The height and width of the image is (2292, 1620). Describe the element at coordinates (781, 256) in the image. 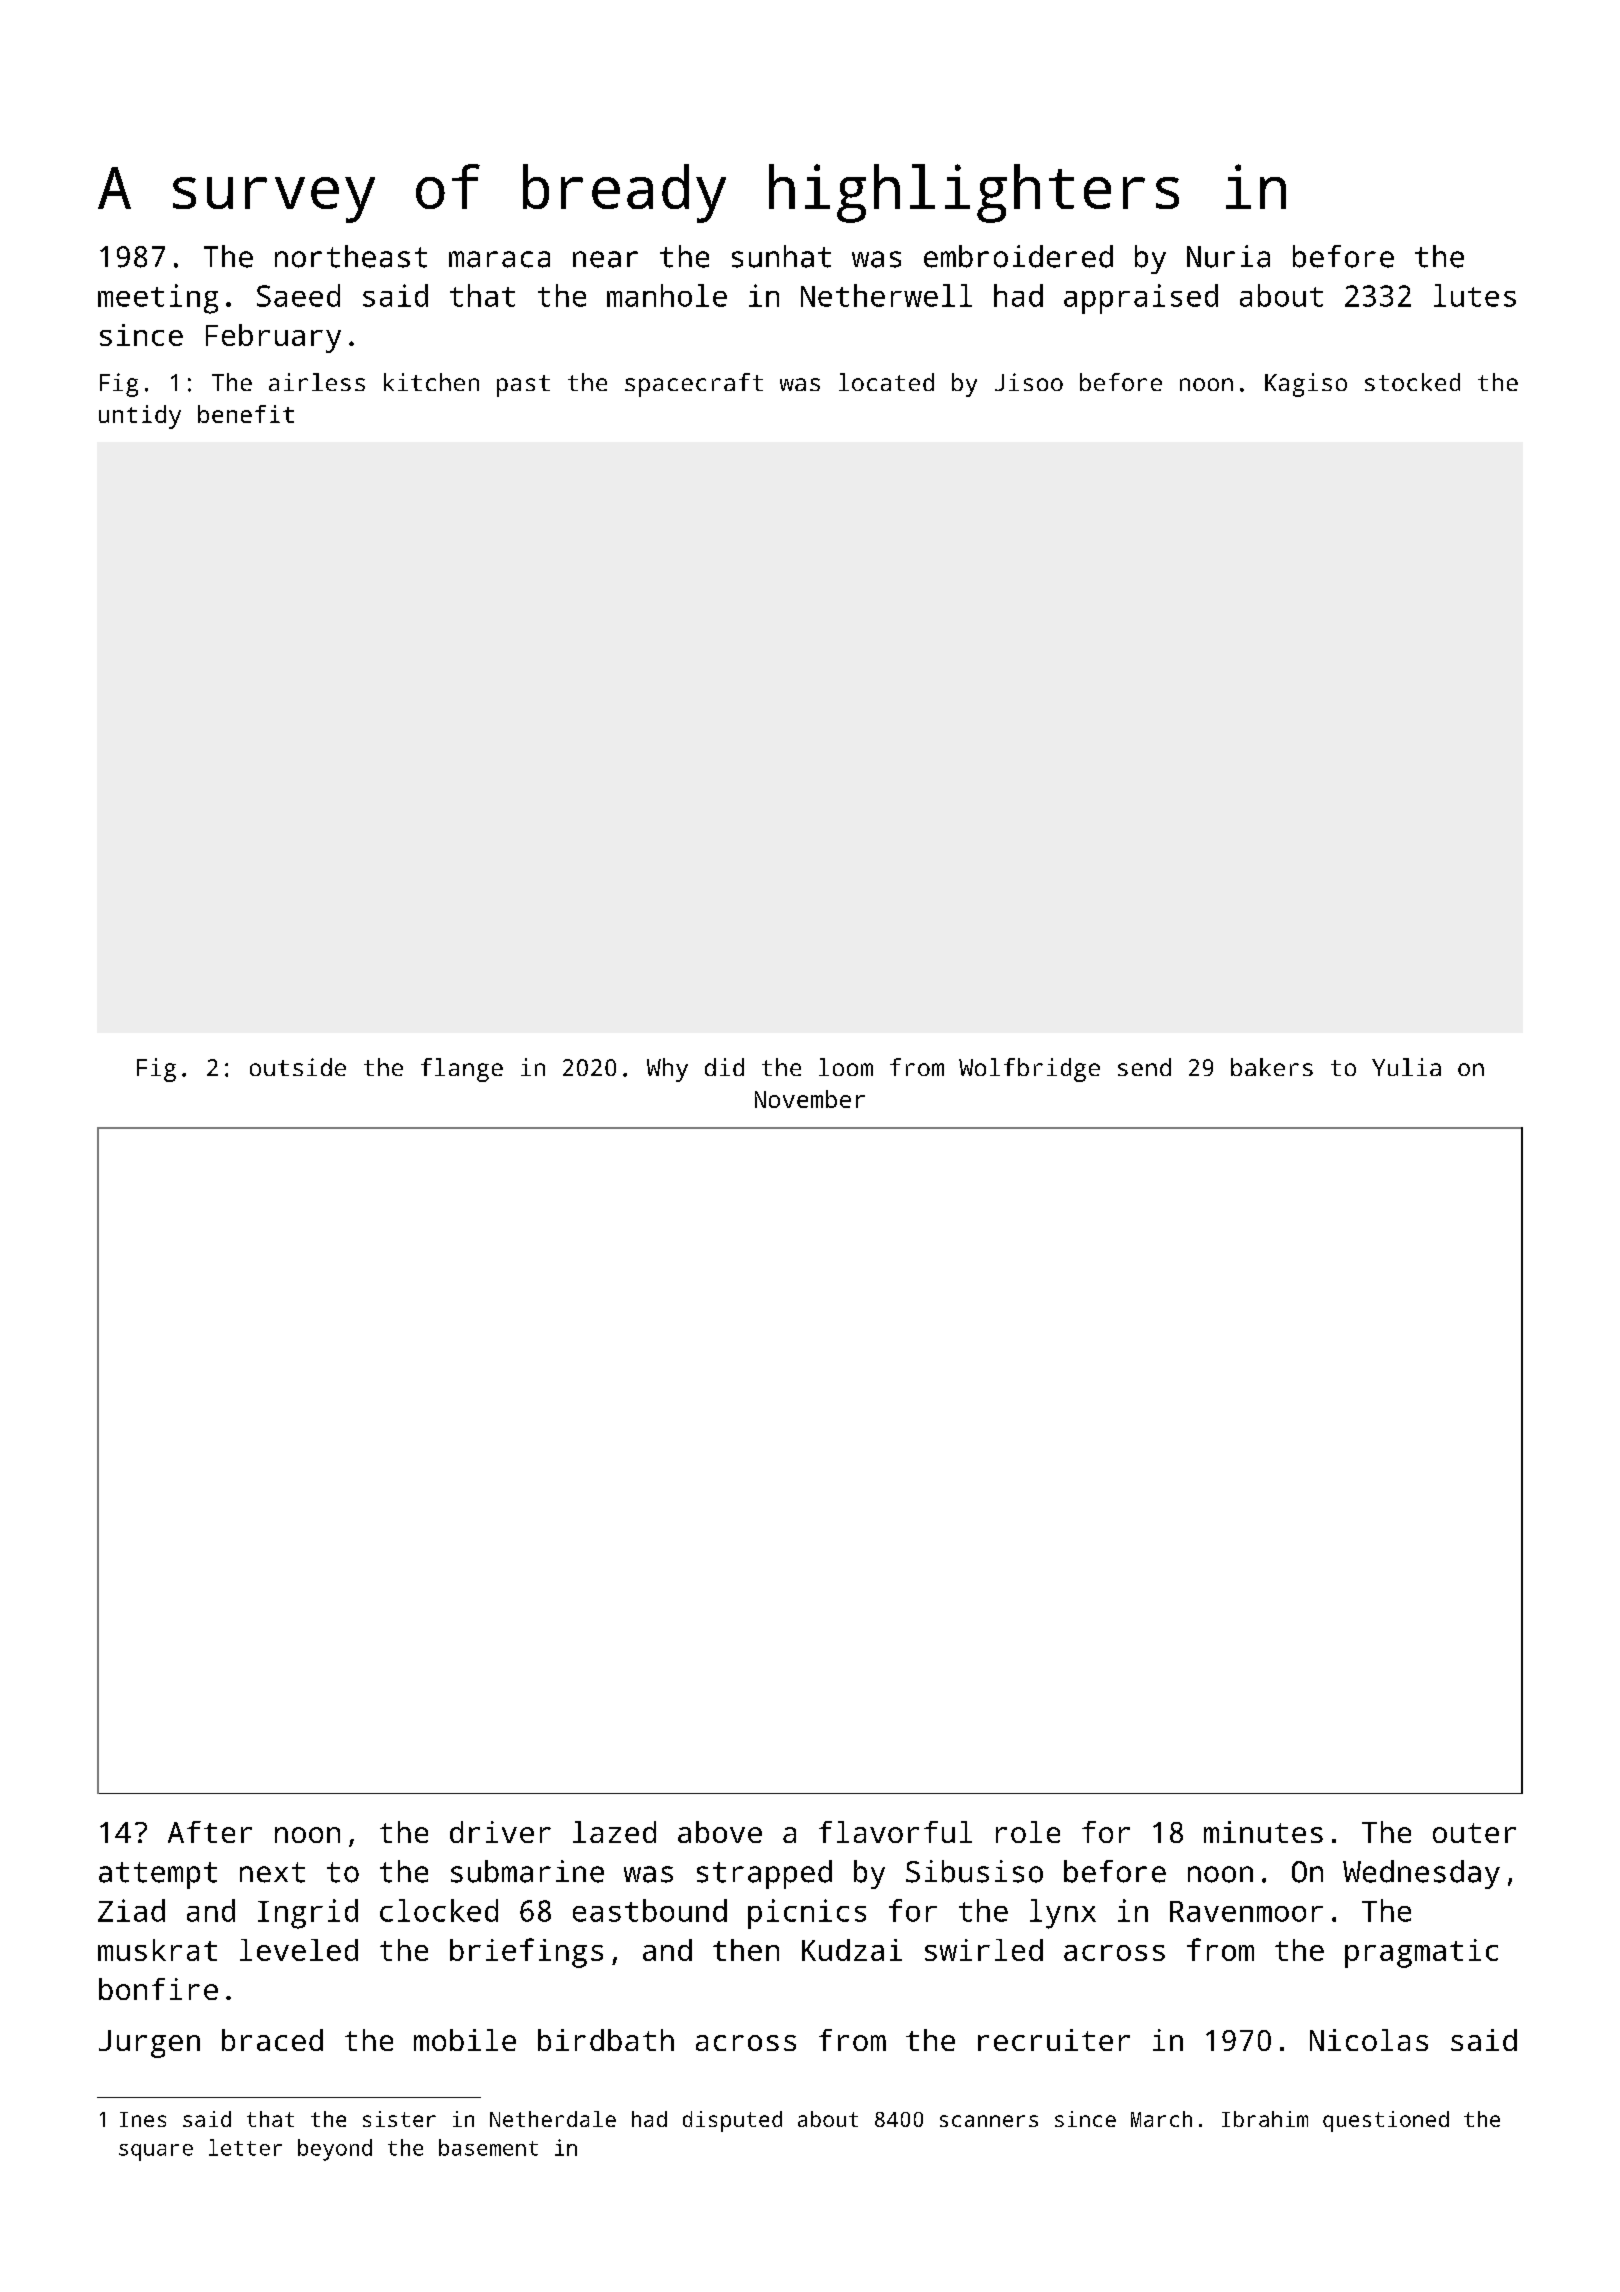

I see `sunhat` at that location.
